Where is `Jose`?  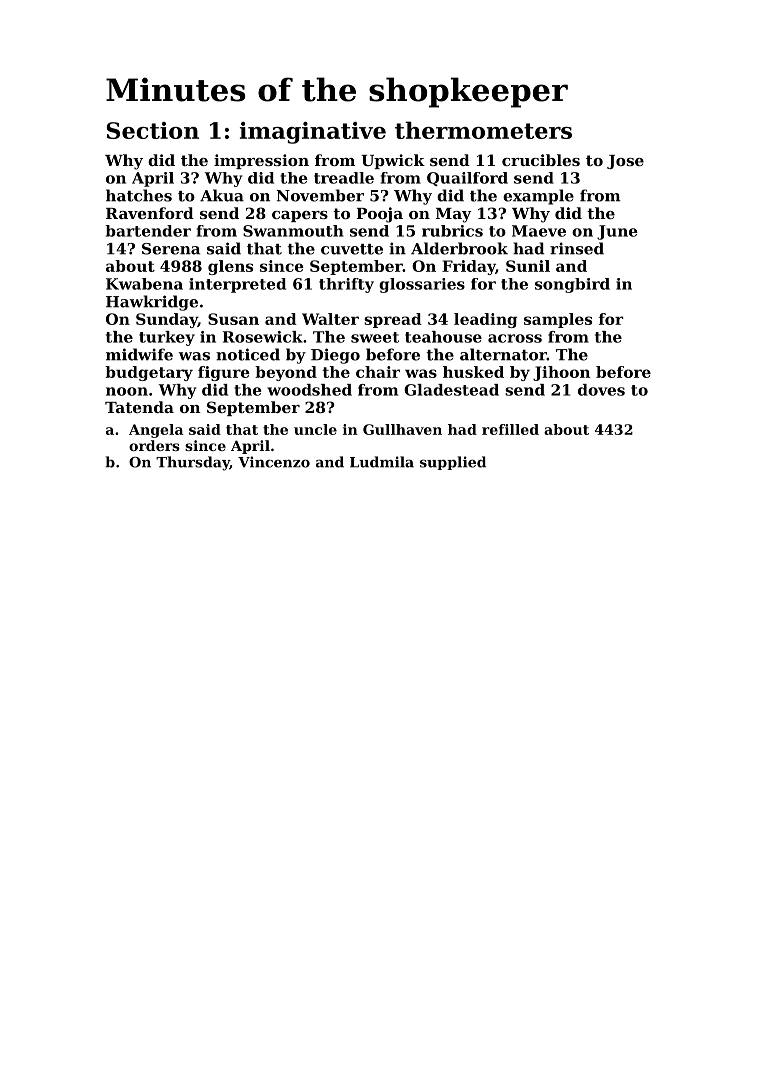 Jose is located at coordinates (625, 162).
